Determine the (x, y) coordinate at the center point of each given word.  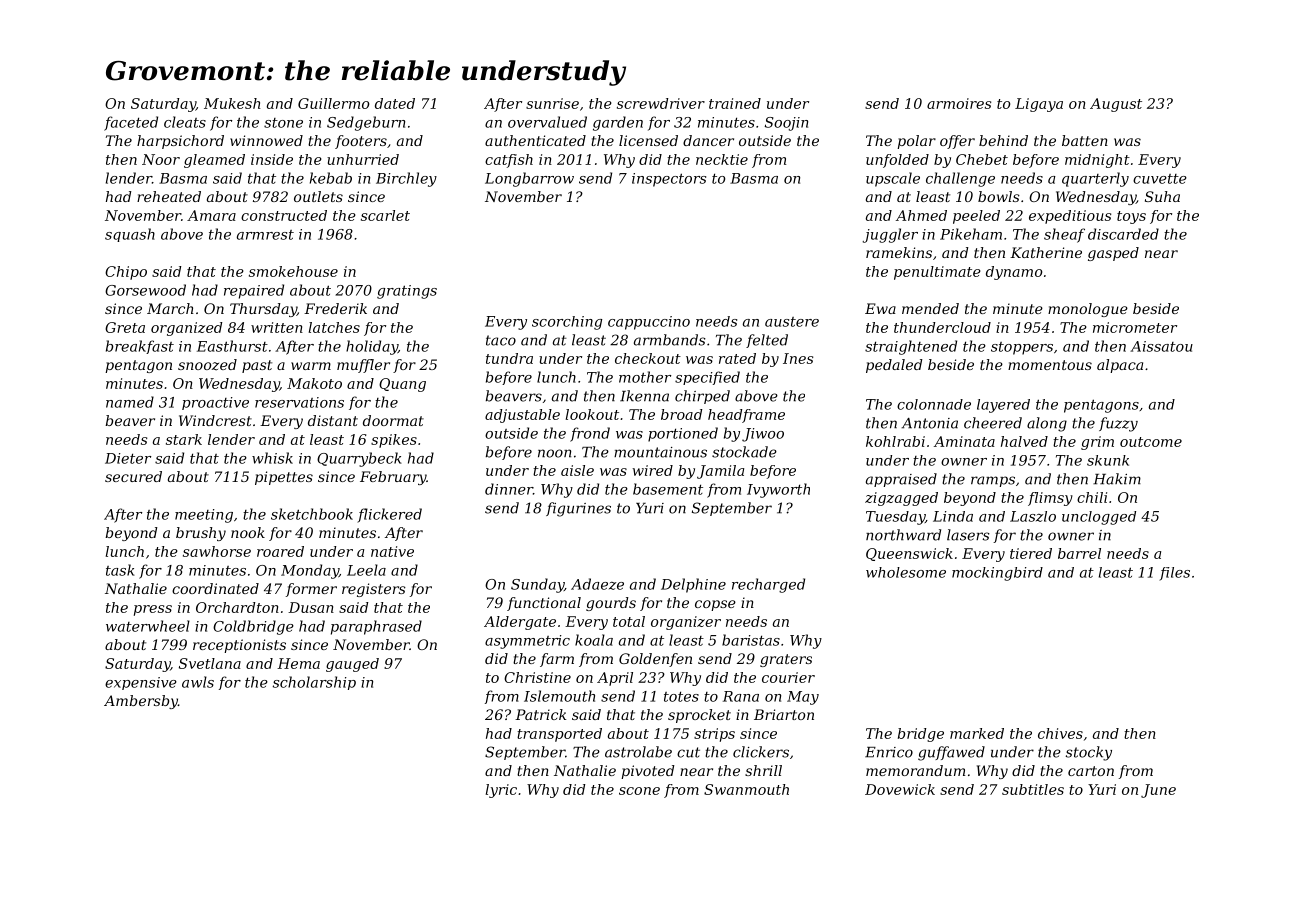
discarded (1123, 234)
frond (590, 434)
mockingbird (997, 574)
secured (133, 476)
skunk (1108, 460)
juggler (890, 235)
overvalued (547, 122)
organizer (686, 623)
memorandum (915, 770)
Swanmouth (746, 789)
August (1116, 105)
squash (130, 235)
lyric (501, 791)
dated (395, 103)
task (120, 570)
